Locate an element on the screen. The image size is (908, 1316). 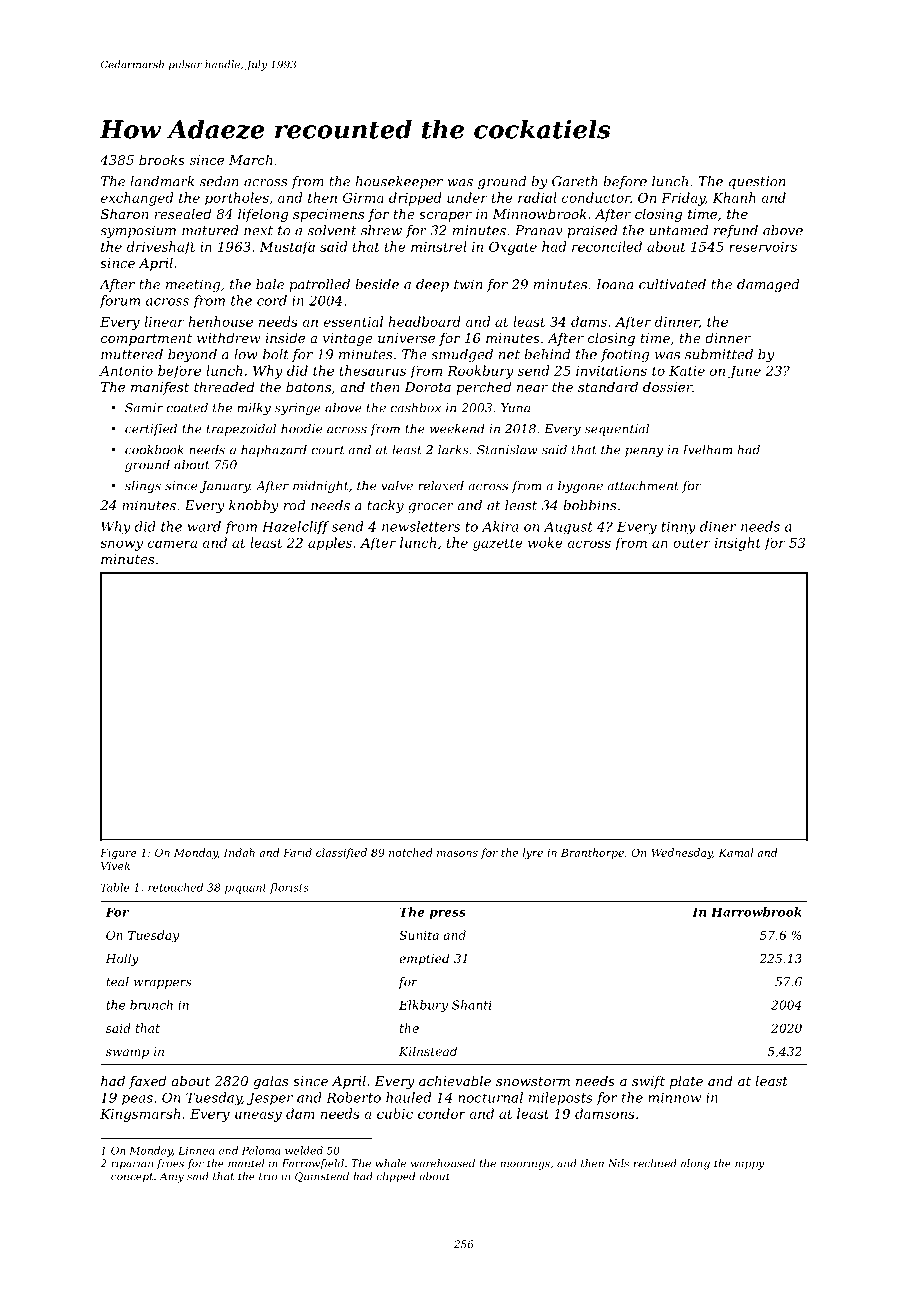
concept is located at coordinates (132, 1178).
